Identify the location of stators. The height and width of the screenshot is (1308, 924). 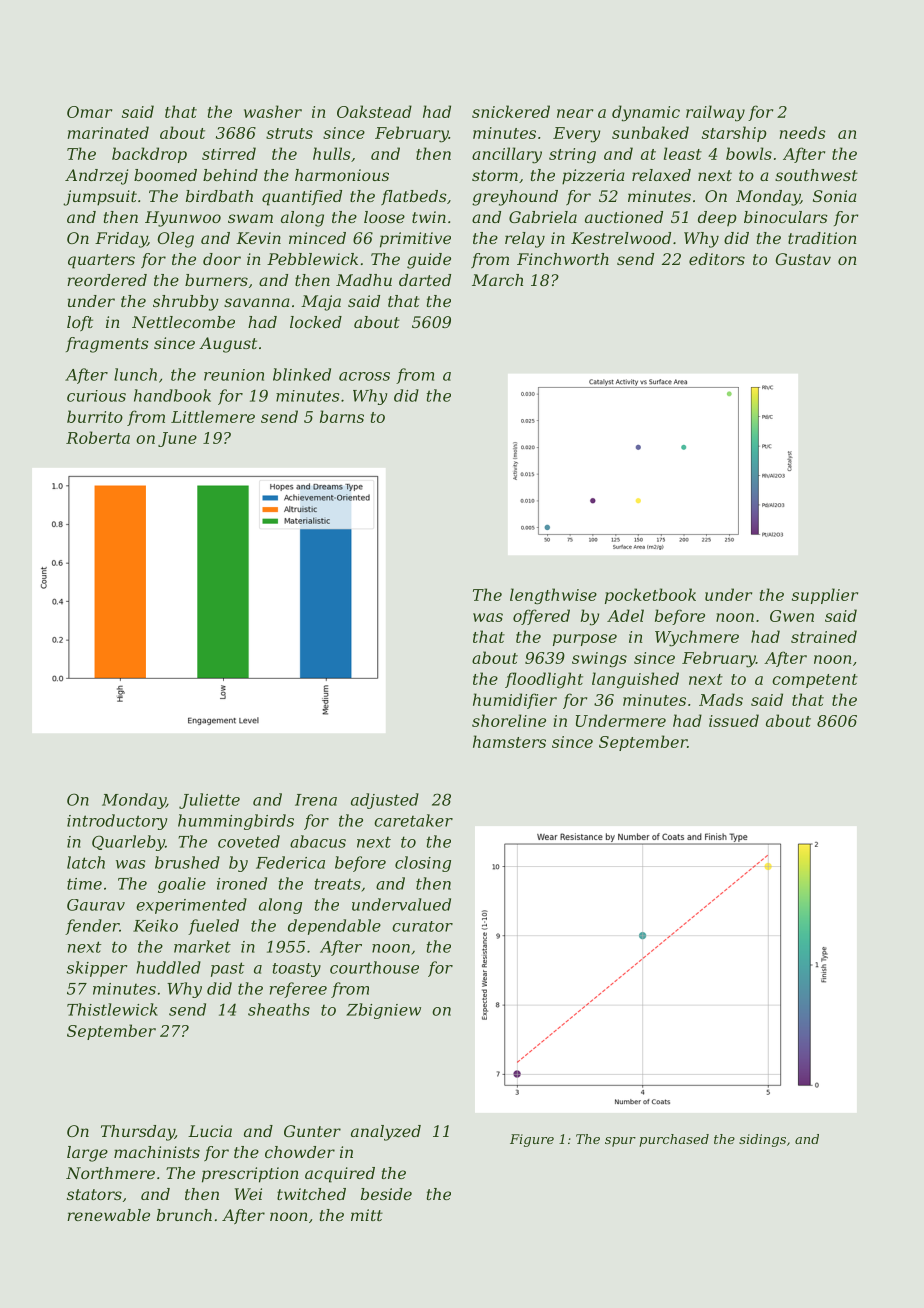
(94, 1194).
